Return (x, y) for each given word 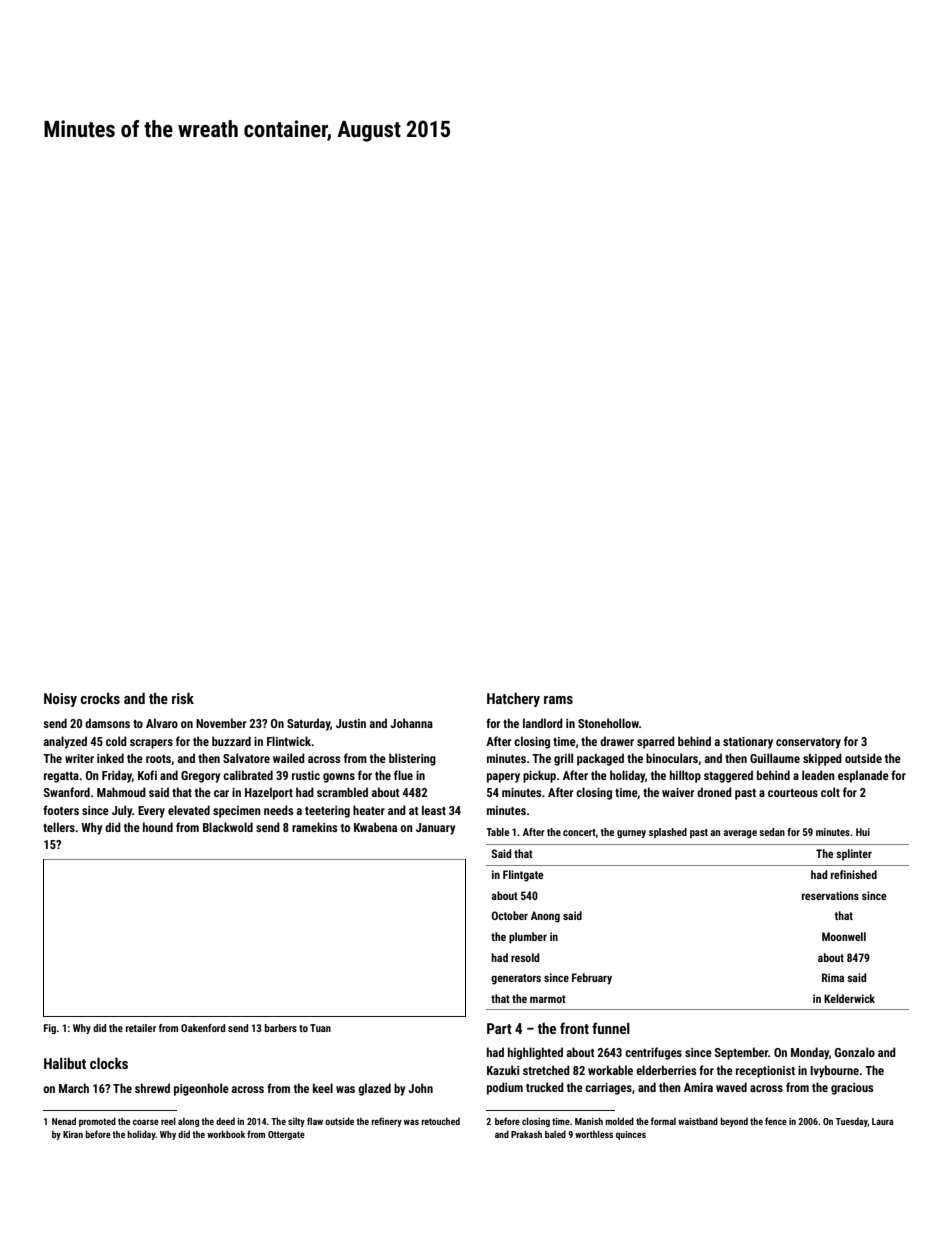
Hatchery (513, 700)
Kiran (73, 1134)
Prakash (526, 1134)
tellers (59, 827)
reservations (830, 895)
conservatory (808, 743)
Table (497, 832)
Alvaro (162, 723)
